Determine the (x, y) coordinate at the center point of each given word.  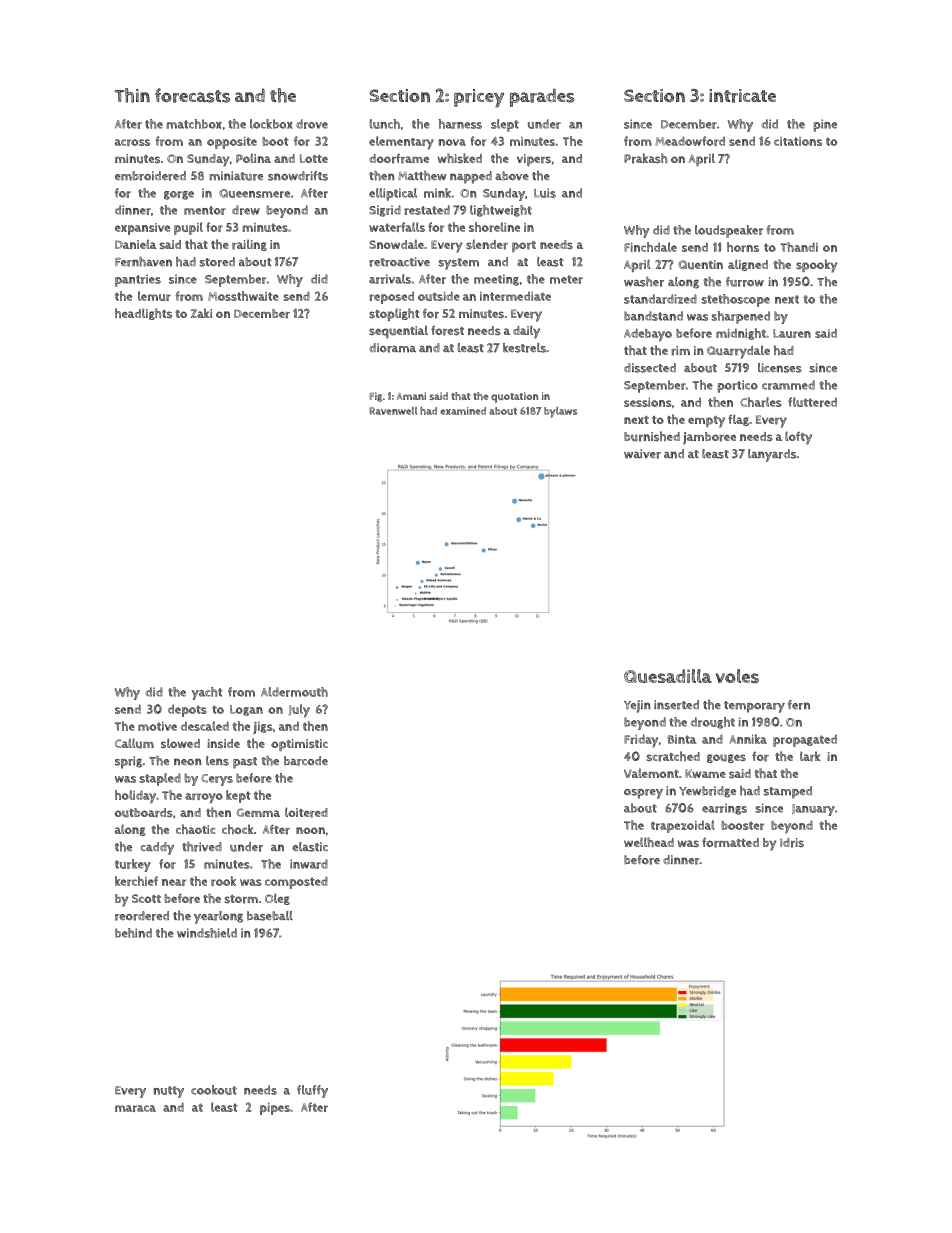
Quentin (700, 264)
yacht (207, 693)
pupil (188, 228)
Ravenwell (393, 411)
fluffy (312, 1091)
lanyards (772, 455)
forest (447, 331)
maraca (135, 1108)
